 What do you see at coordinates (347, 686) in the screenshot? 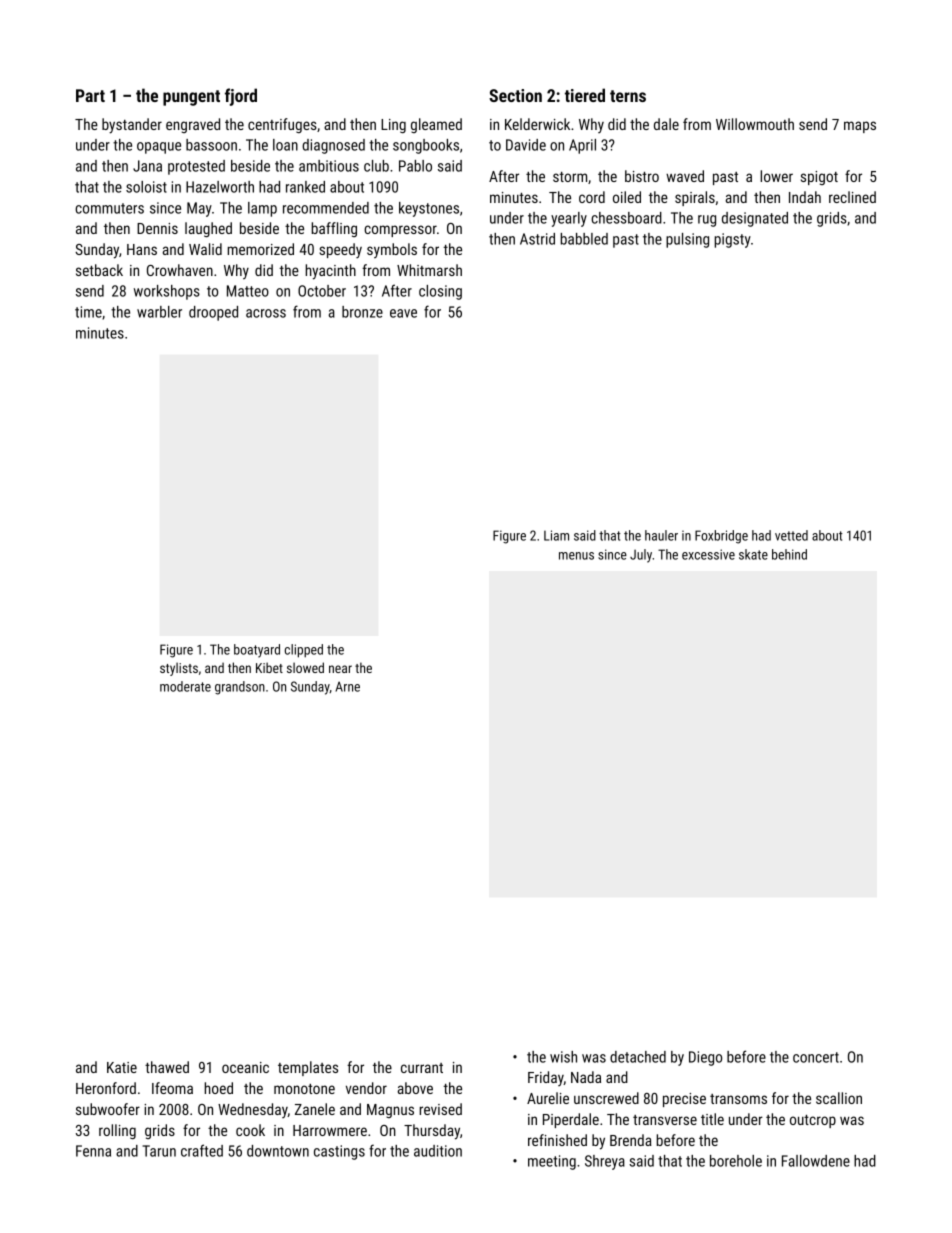
I see `Arne` at bounding box center [347, 686].
